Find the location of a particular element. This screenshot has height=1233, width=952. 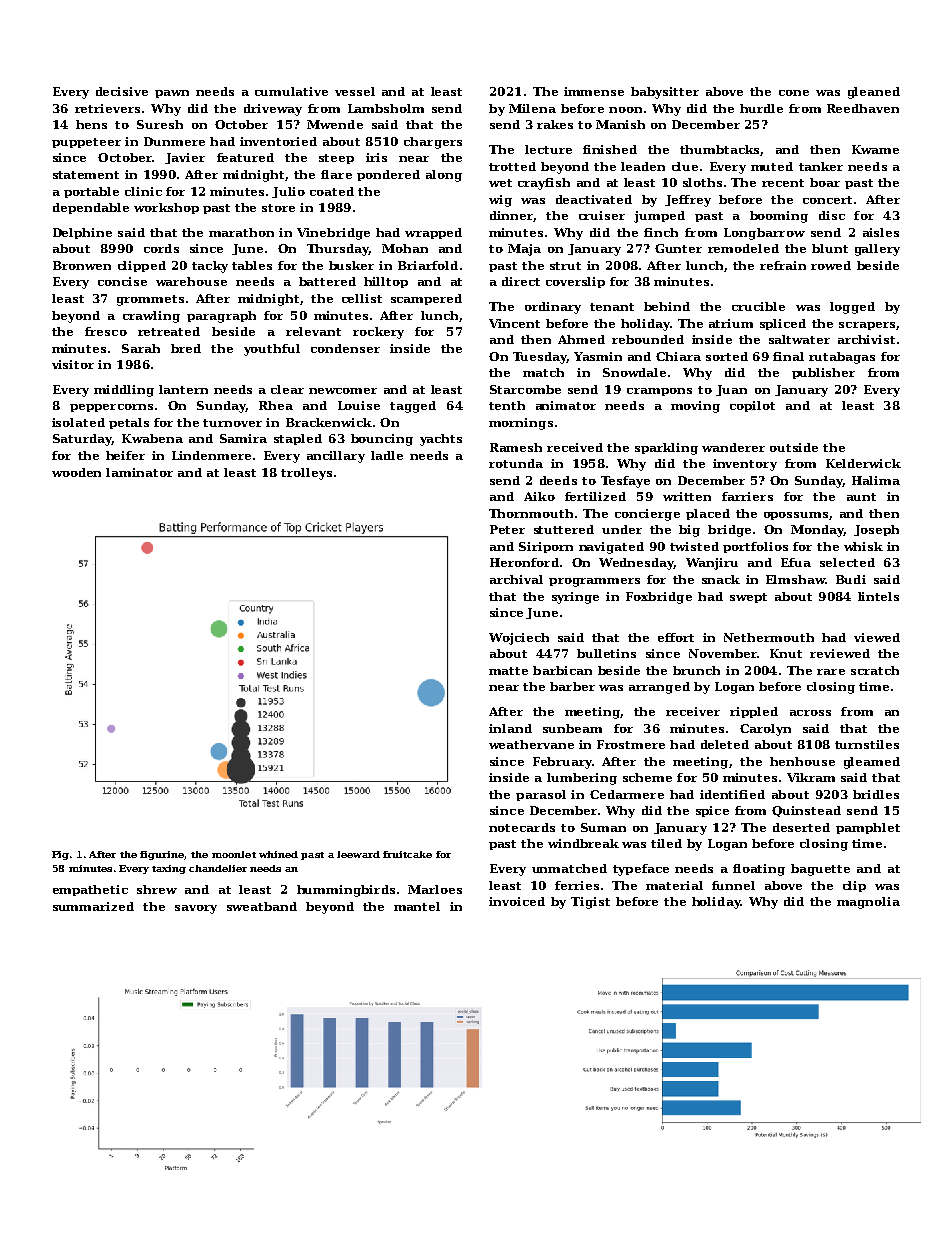

vessel is located at coordinates (355, 91).
